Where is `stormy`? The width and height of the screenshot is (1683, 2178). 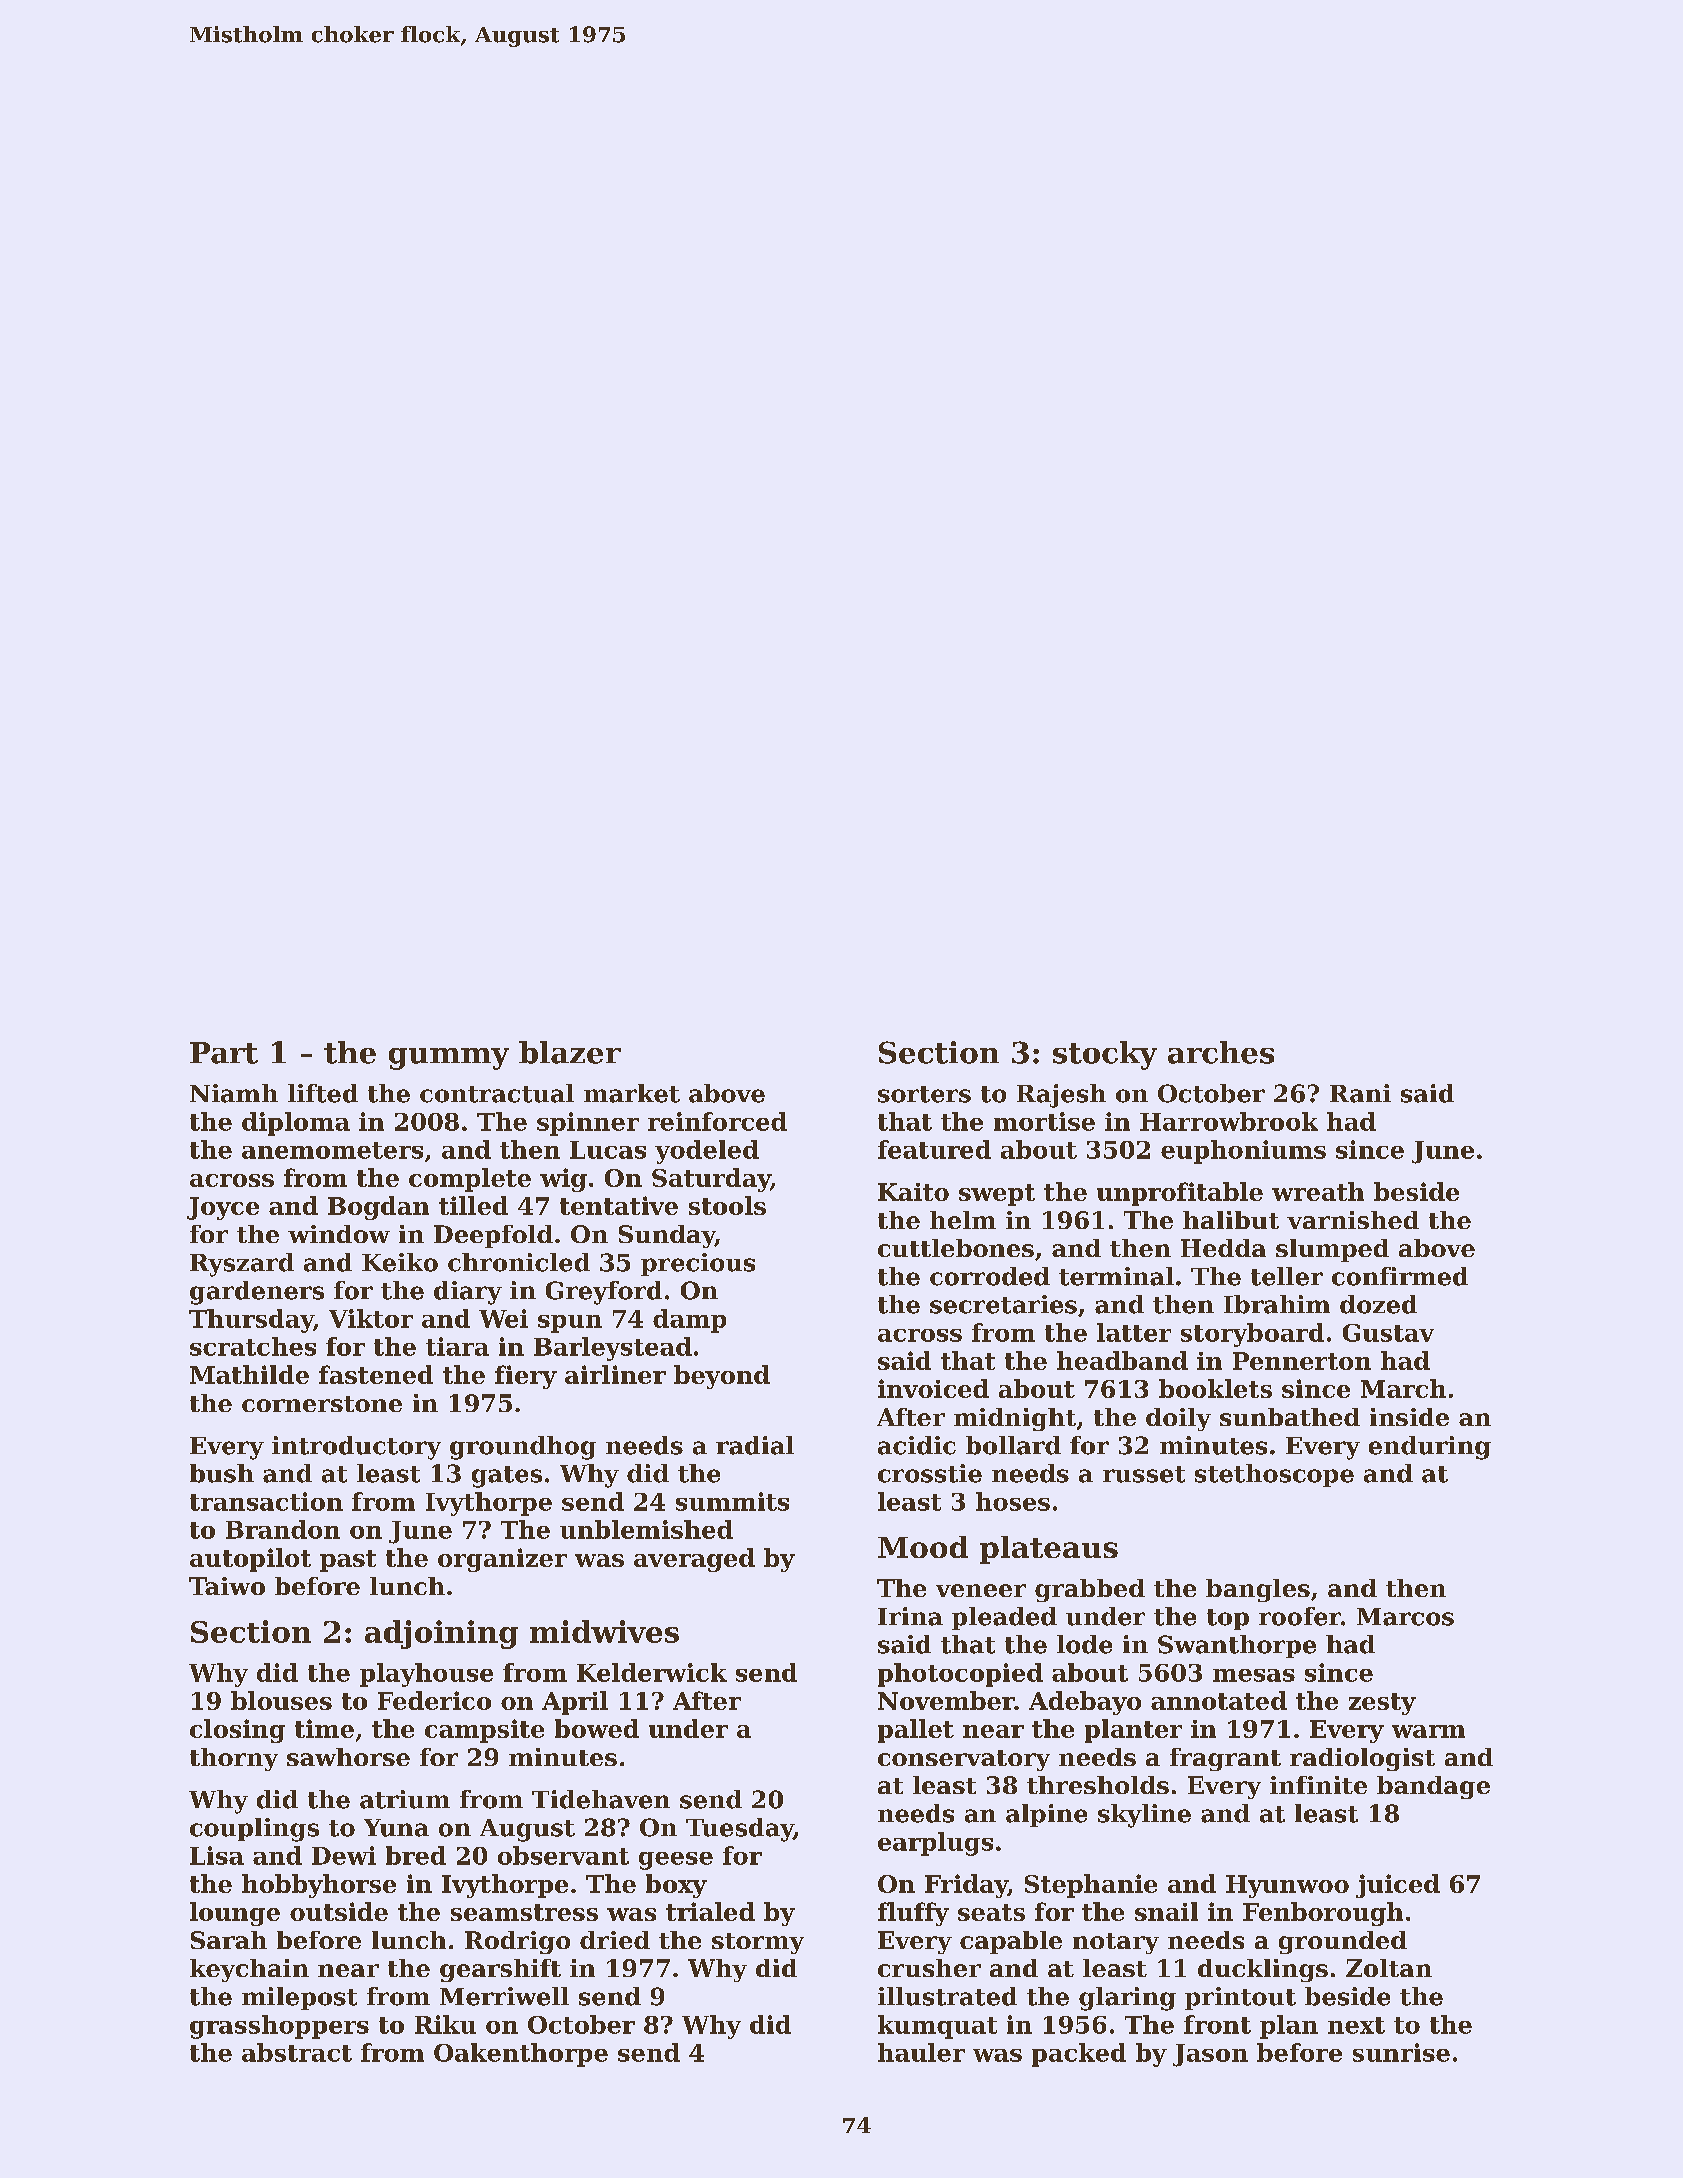
stormy is located at coordinates (758, 1943).
